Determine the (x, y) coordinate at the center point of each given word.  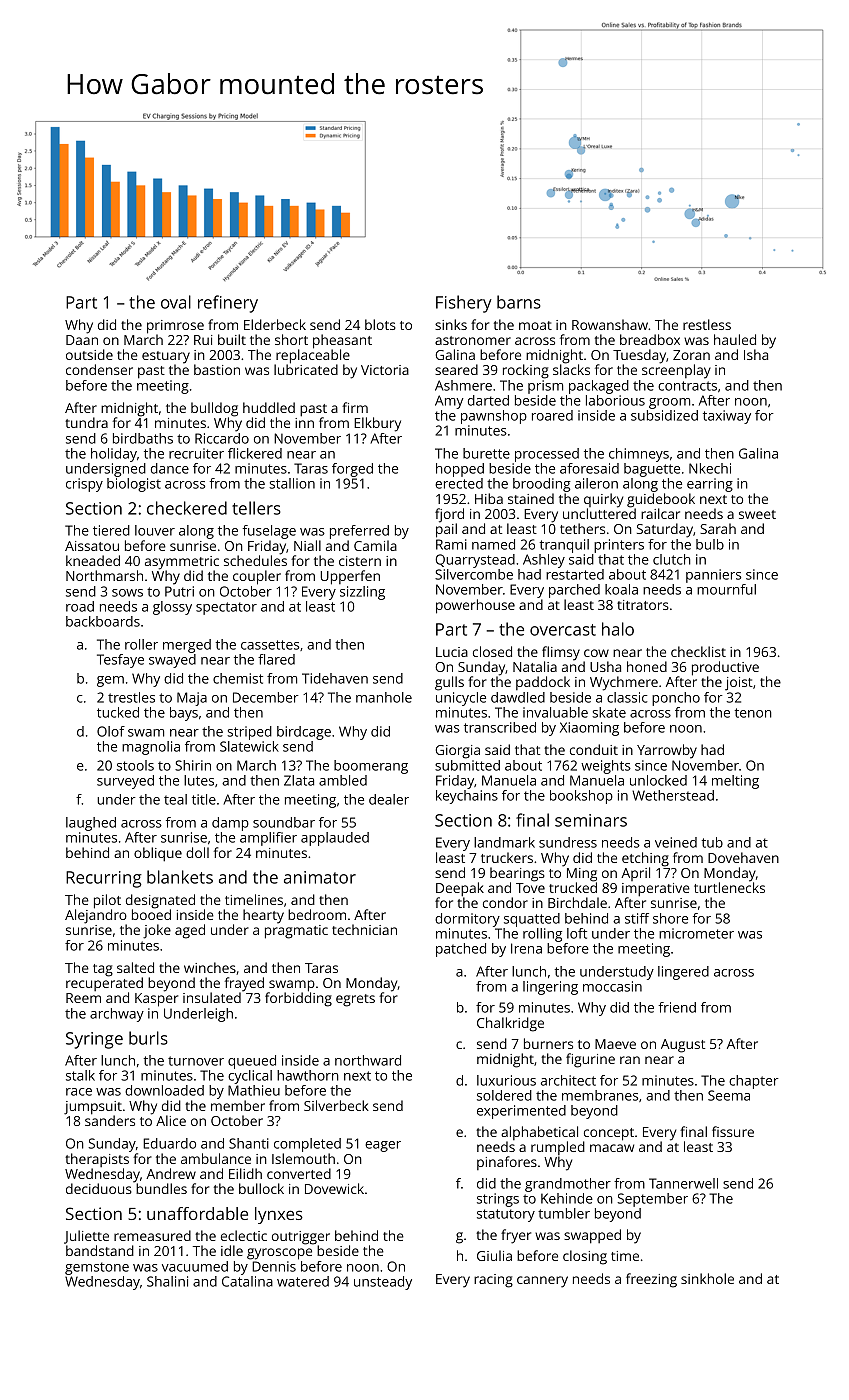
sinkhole (707, 1278)
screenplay (676, 371)
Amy (449, 402)
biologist (134, 485)
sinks (451, 324)
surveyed (125, 782)
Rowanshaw (610, 324)
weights (606, 767)
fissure (733, 1131)
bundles (161, 1188)
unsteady (383, 1283)
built (232, 339)
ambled (343, 780)
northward (368, 1060)
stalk (80, 1075)
